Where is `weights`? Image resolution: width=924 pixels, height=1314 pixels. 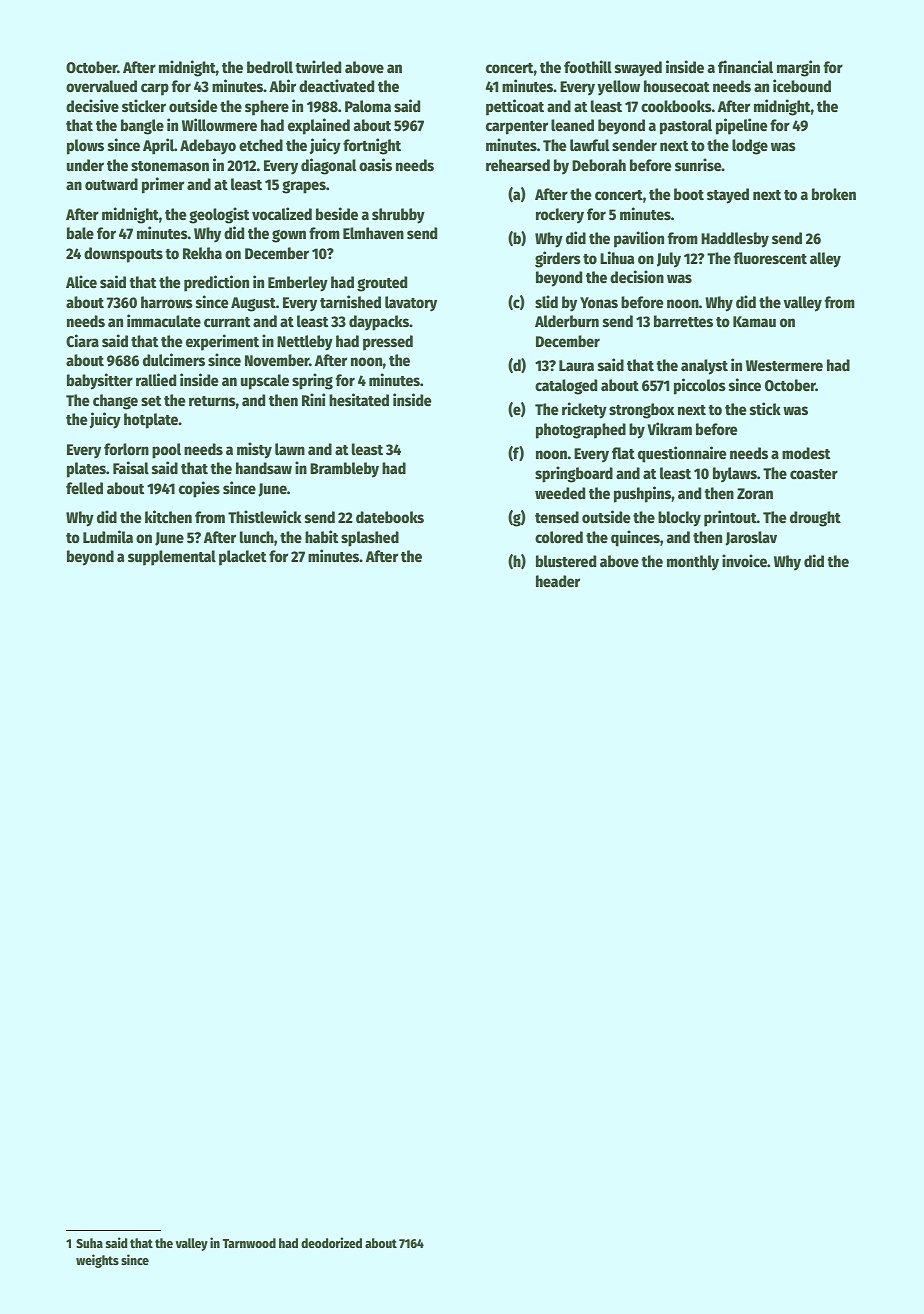 weights is located at coordinates (97, 1261).
